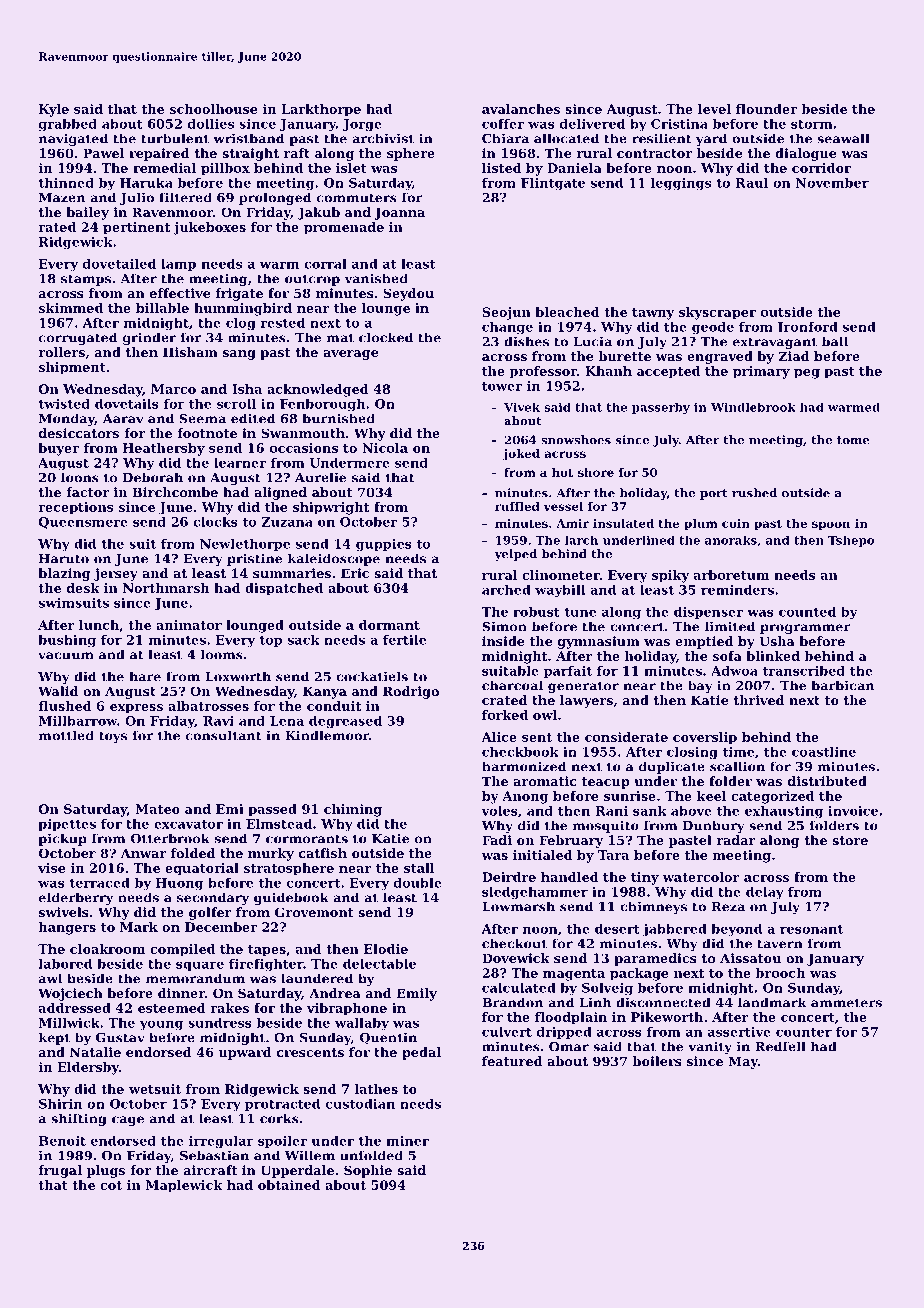 The width and height of the document is (924, 1308). What do you see at coordinates (512, 1061) in the document?
I see `featured` at bounding box center [512, 1061].
